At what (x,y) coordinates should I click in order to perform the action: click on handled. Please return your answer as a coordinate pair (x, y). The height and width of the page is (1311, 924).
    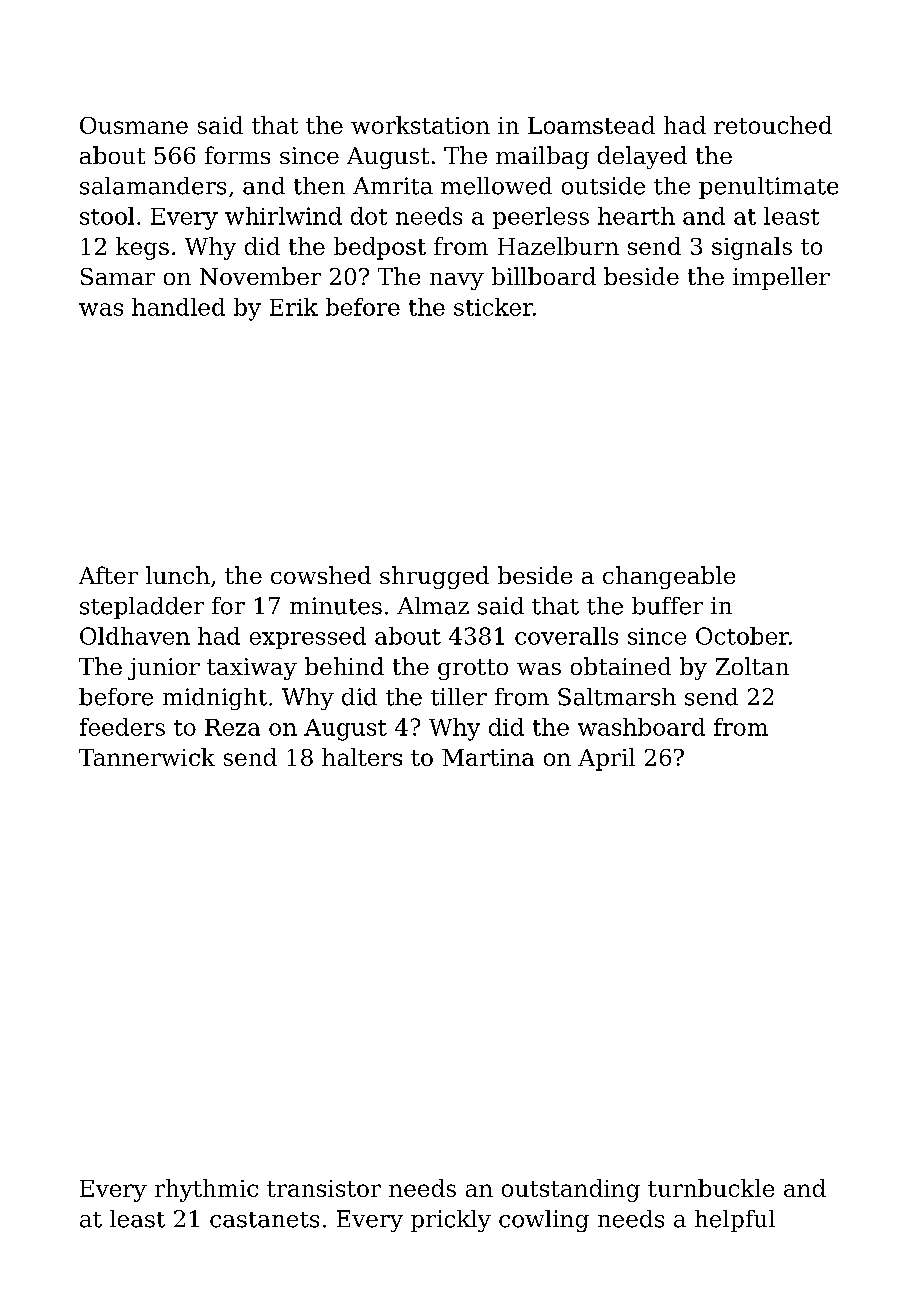
    Looking at the image, I should click on (178, 307).
